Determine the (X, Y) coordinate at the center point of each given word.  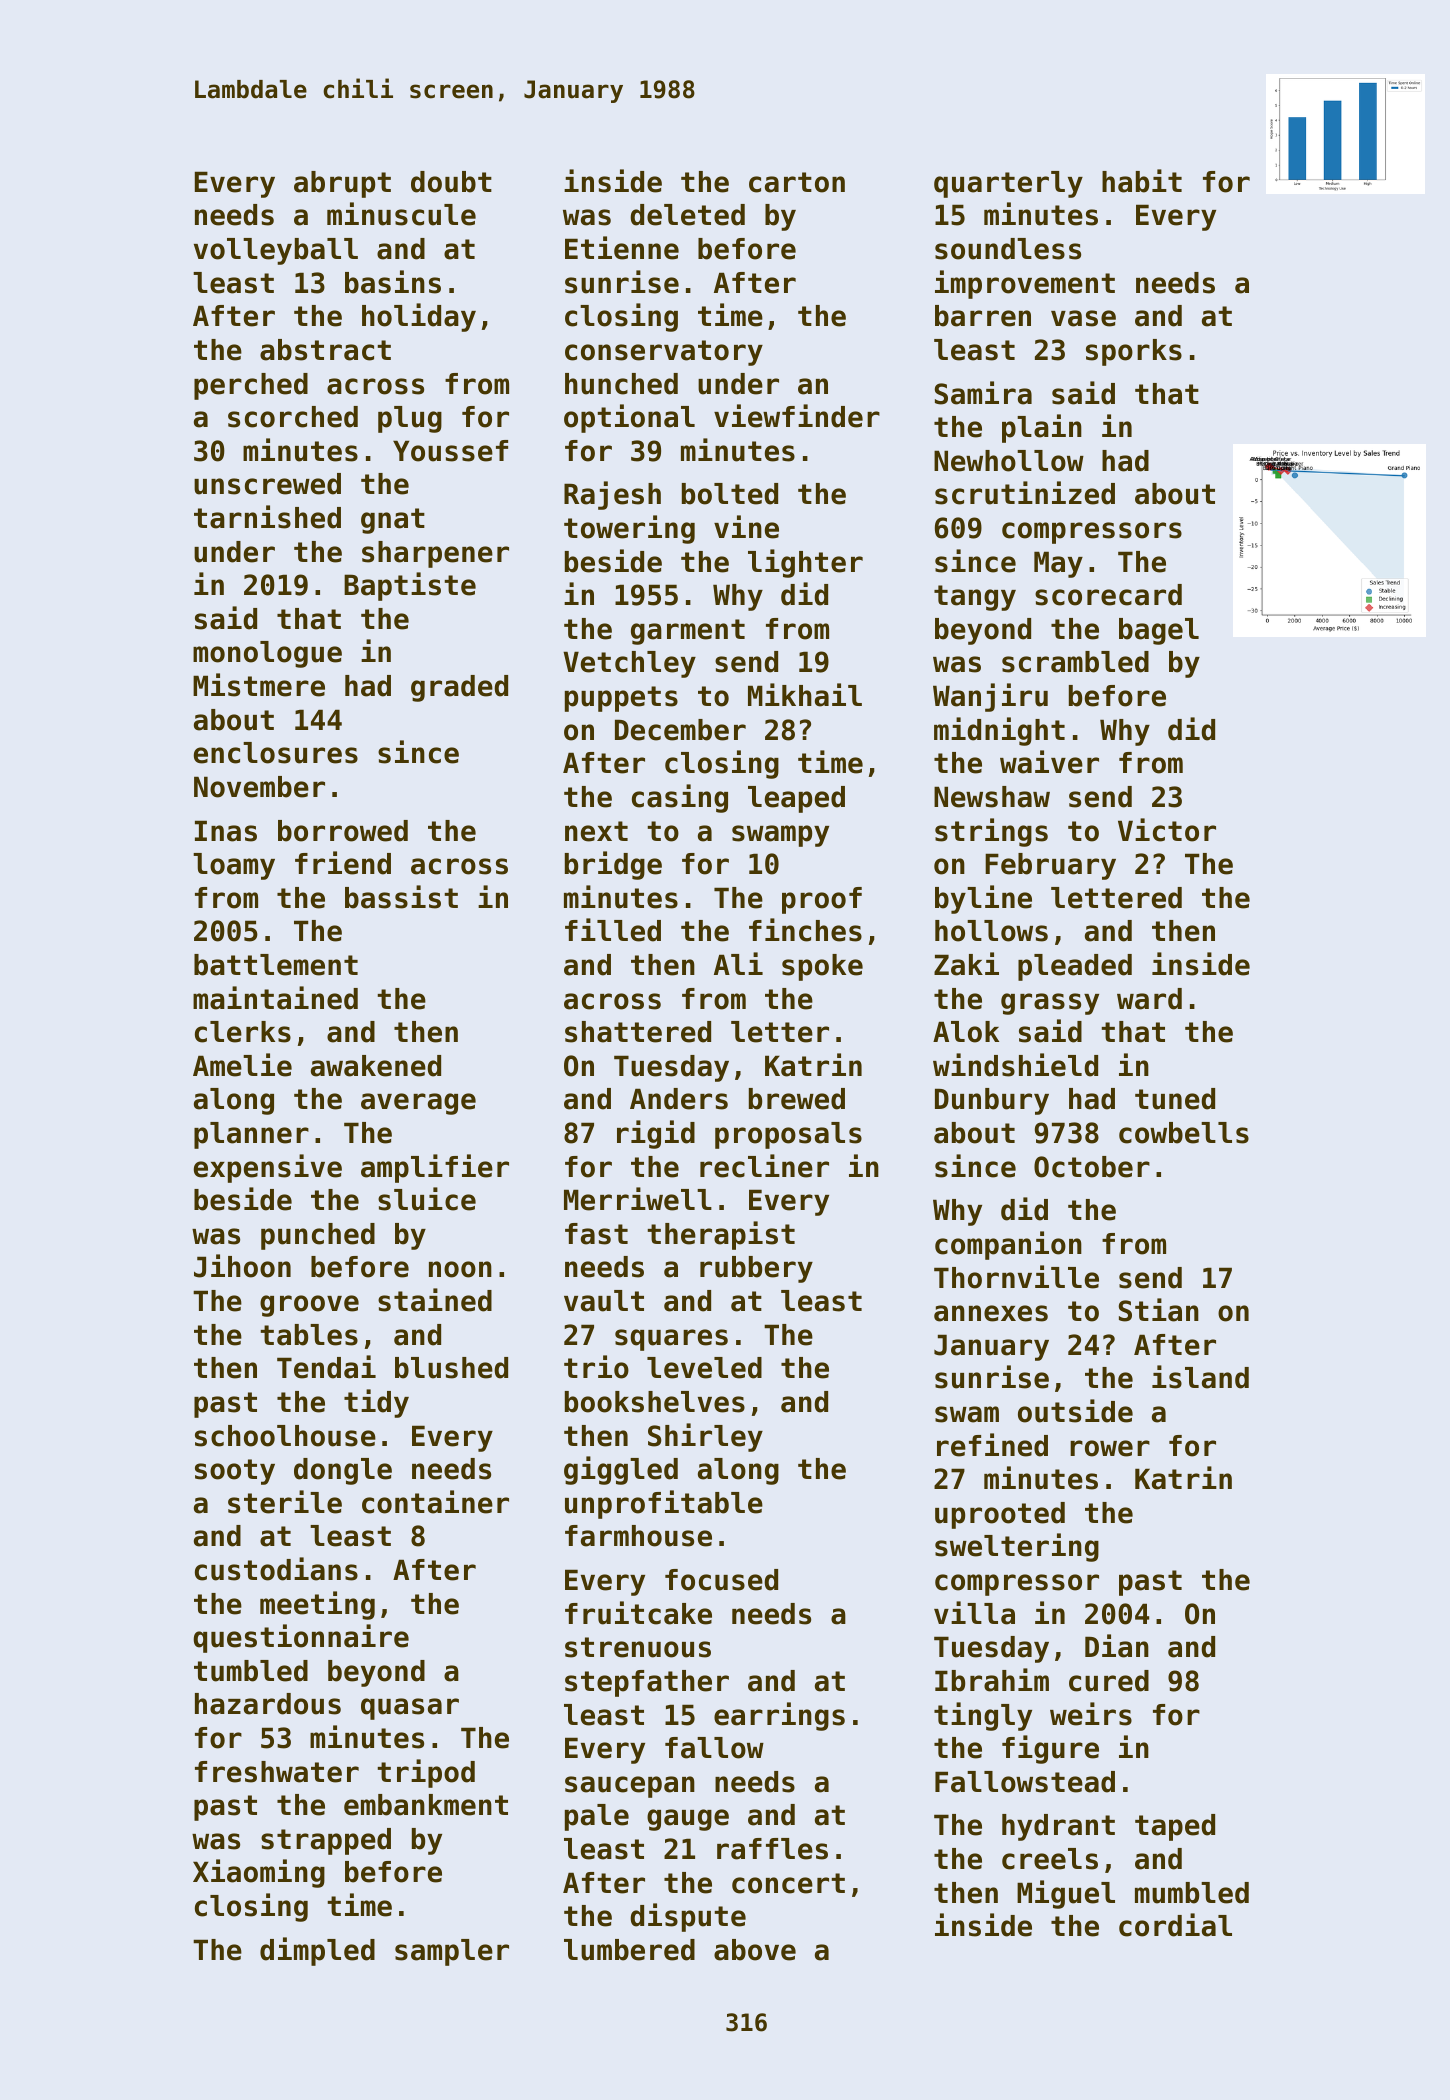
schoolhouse (285, 1436)
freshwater (277, 1772)
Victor (1167, 830)
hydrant (1058, 1827)
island (1200, 1377)
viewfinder (797, 416)
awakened (376, 1066)
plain (1042, 428)
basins (393, 282)
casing (680, 798)
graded (459, 688)
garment (688, 632)
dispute (688, 1917)
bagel (1159, 631)
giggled (621, 1470)
